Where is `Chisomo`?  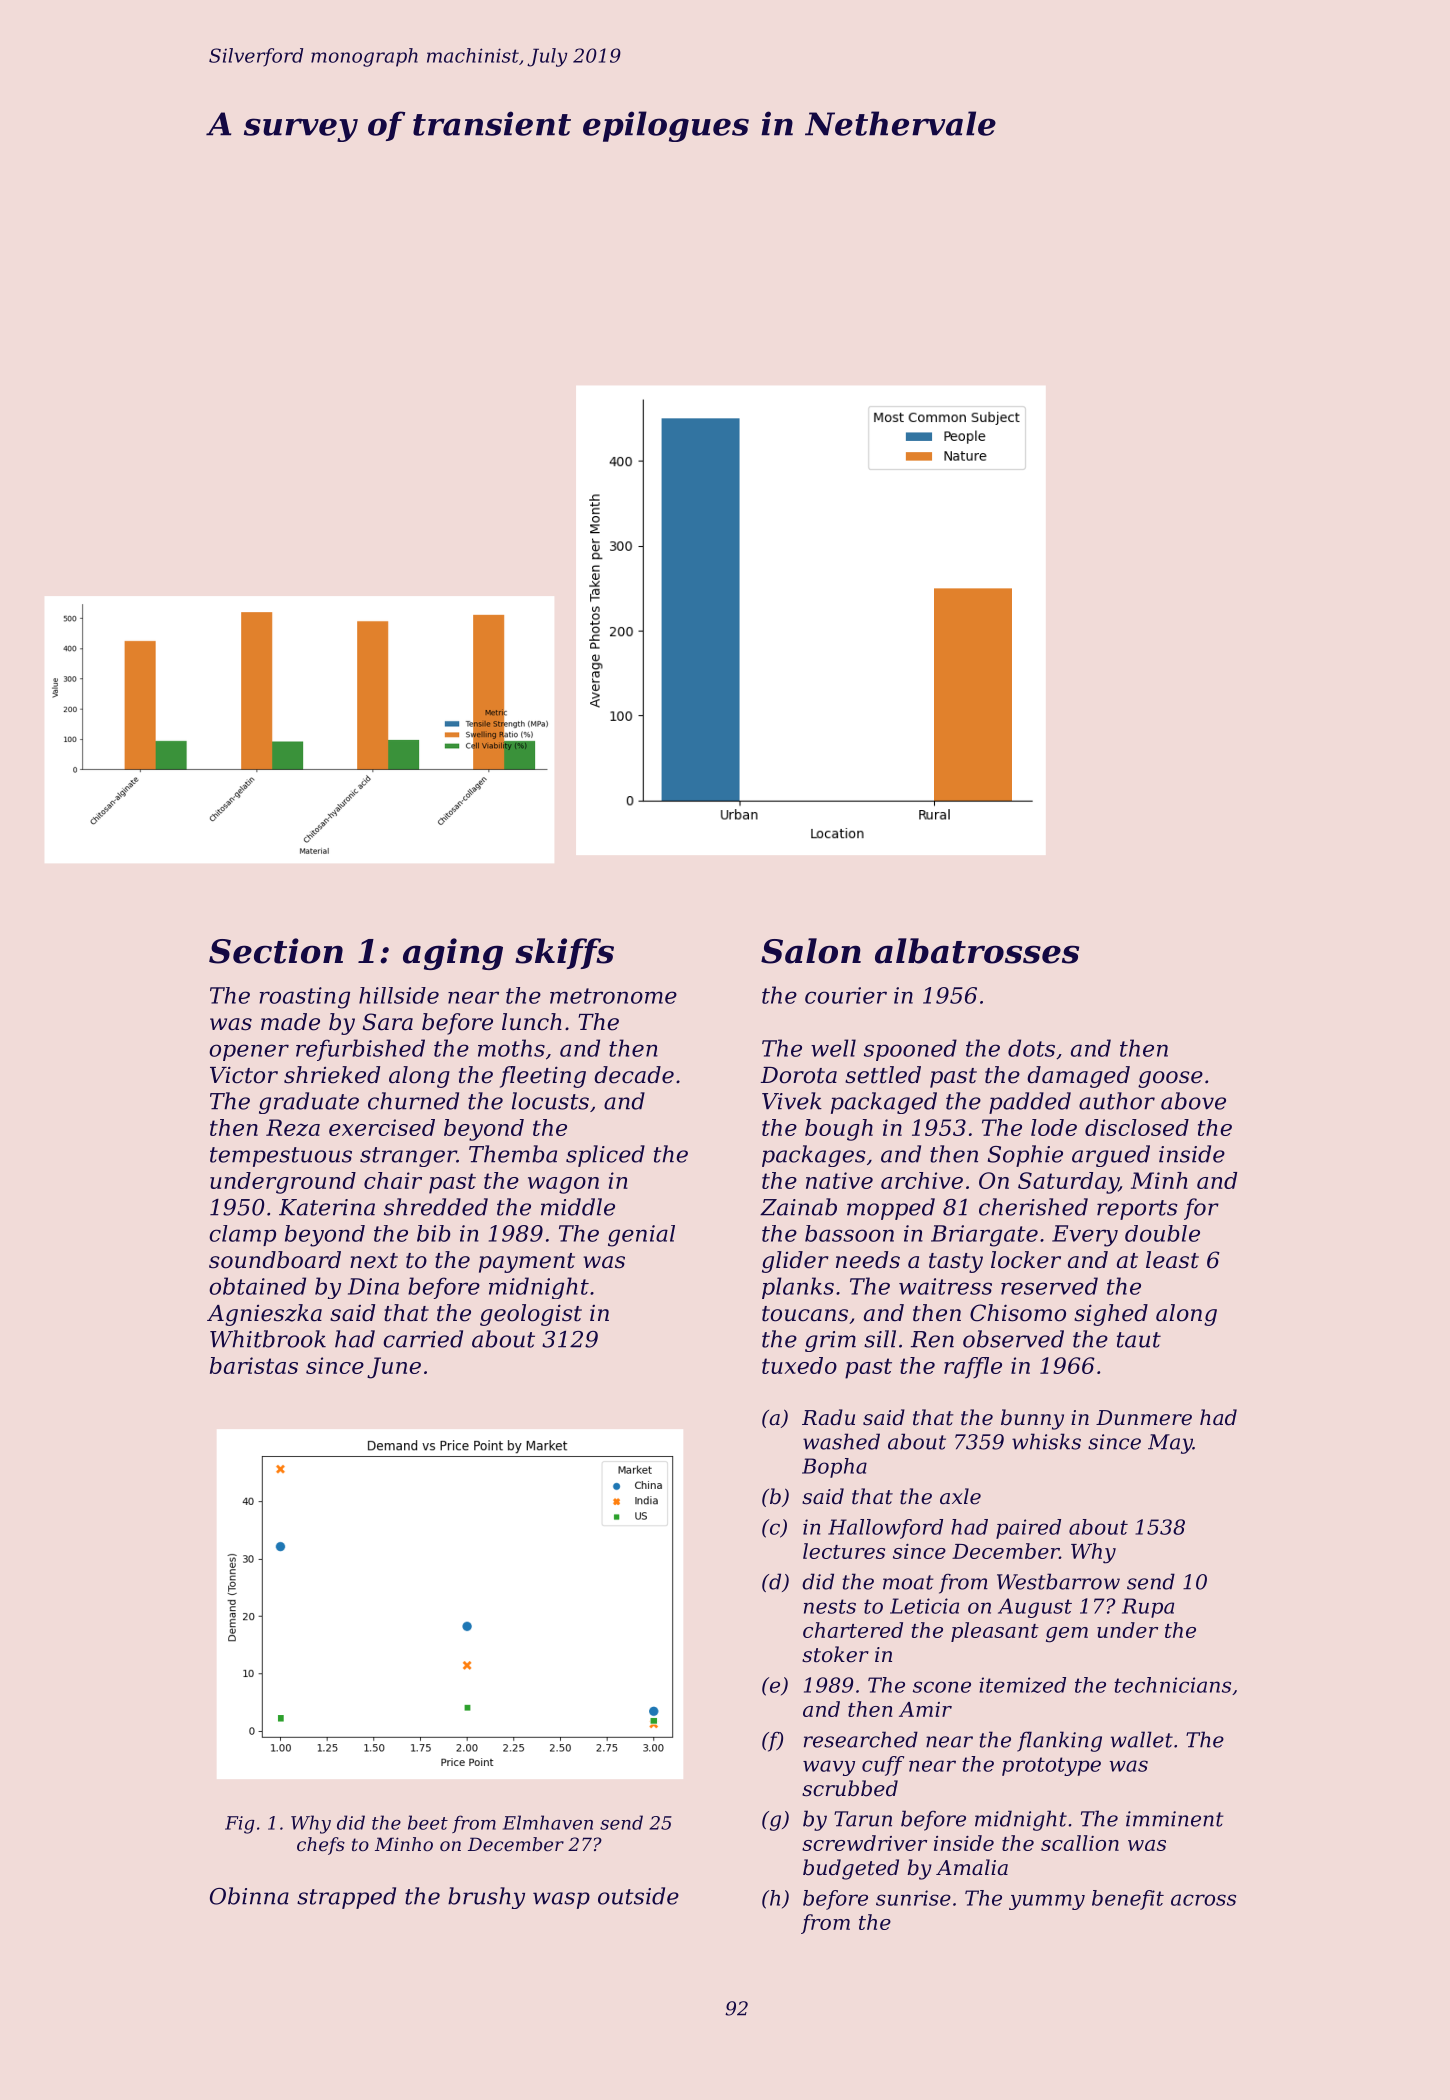
Chisomo is located at coordinates (1018, 1313).
